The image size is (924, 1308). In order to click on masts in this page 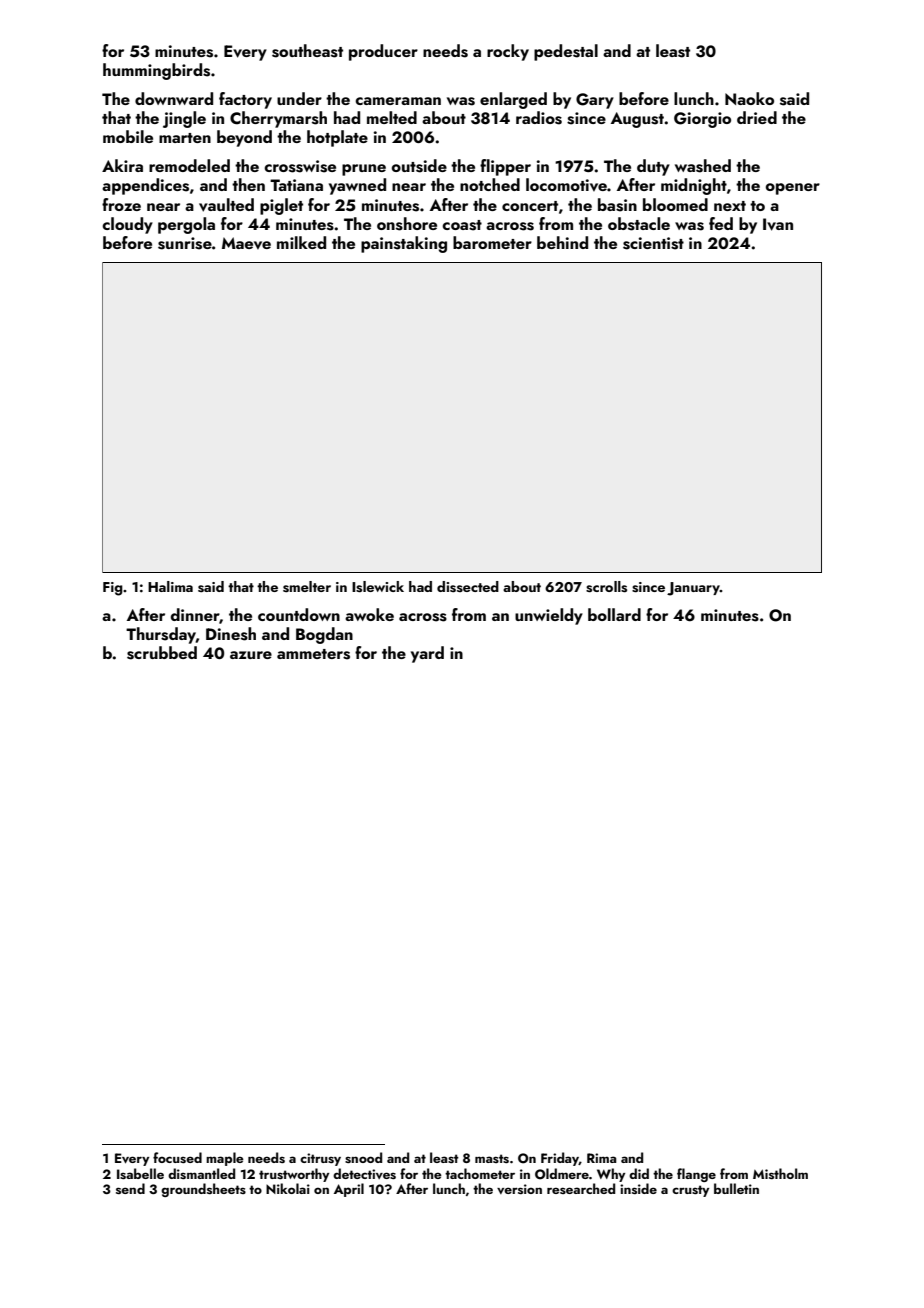, I will do `click(492, 1158)`.
